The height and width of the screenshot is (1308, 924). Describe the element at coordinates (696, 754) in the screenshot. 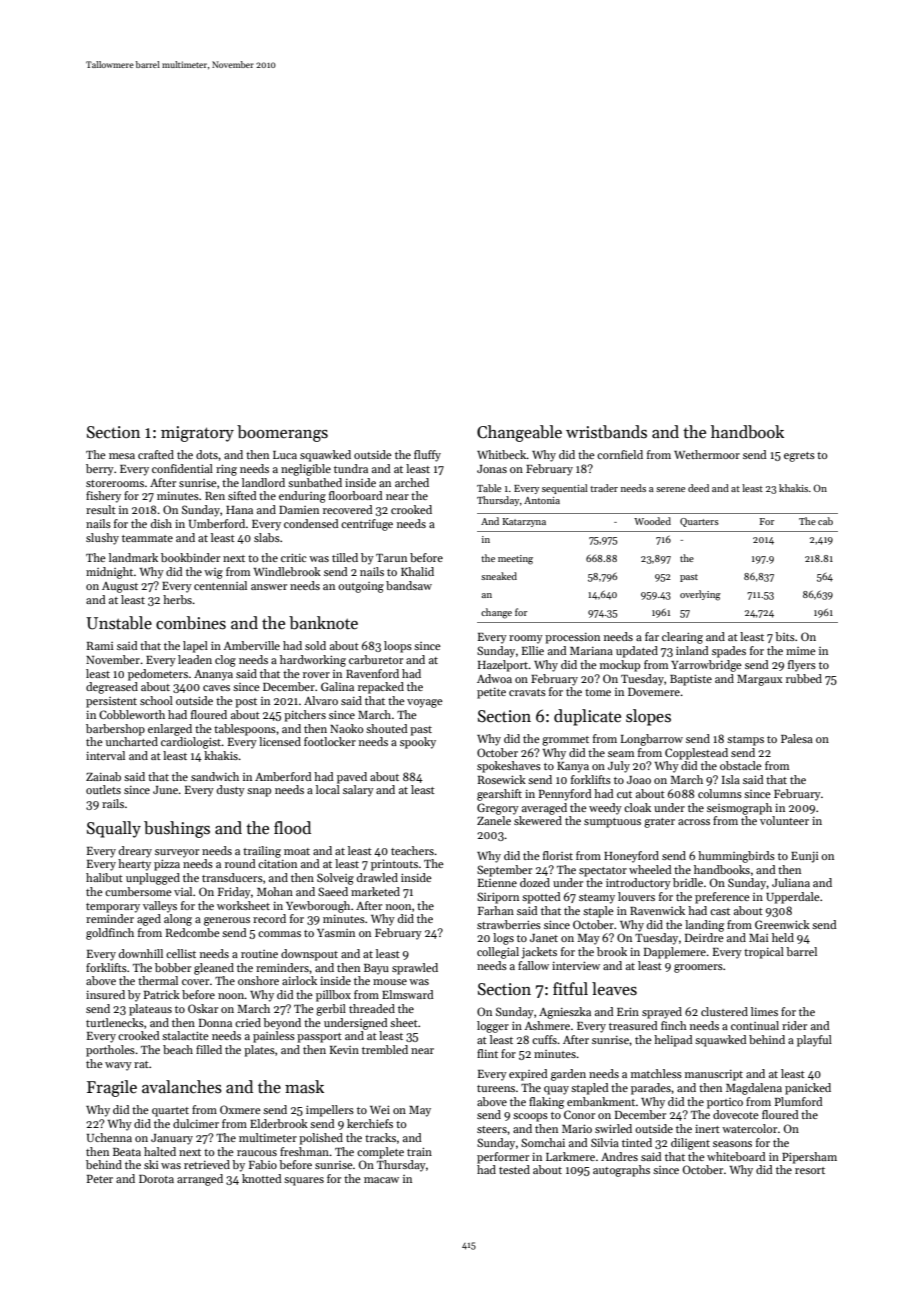

I see `Copplestead` at that location.
